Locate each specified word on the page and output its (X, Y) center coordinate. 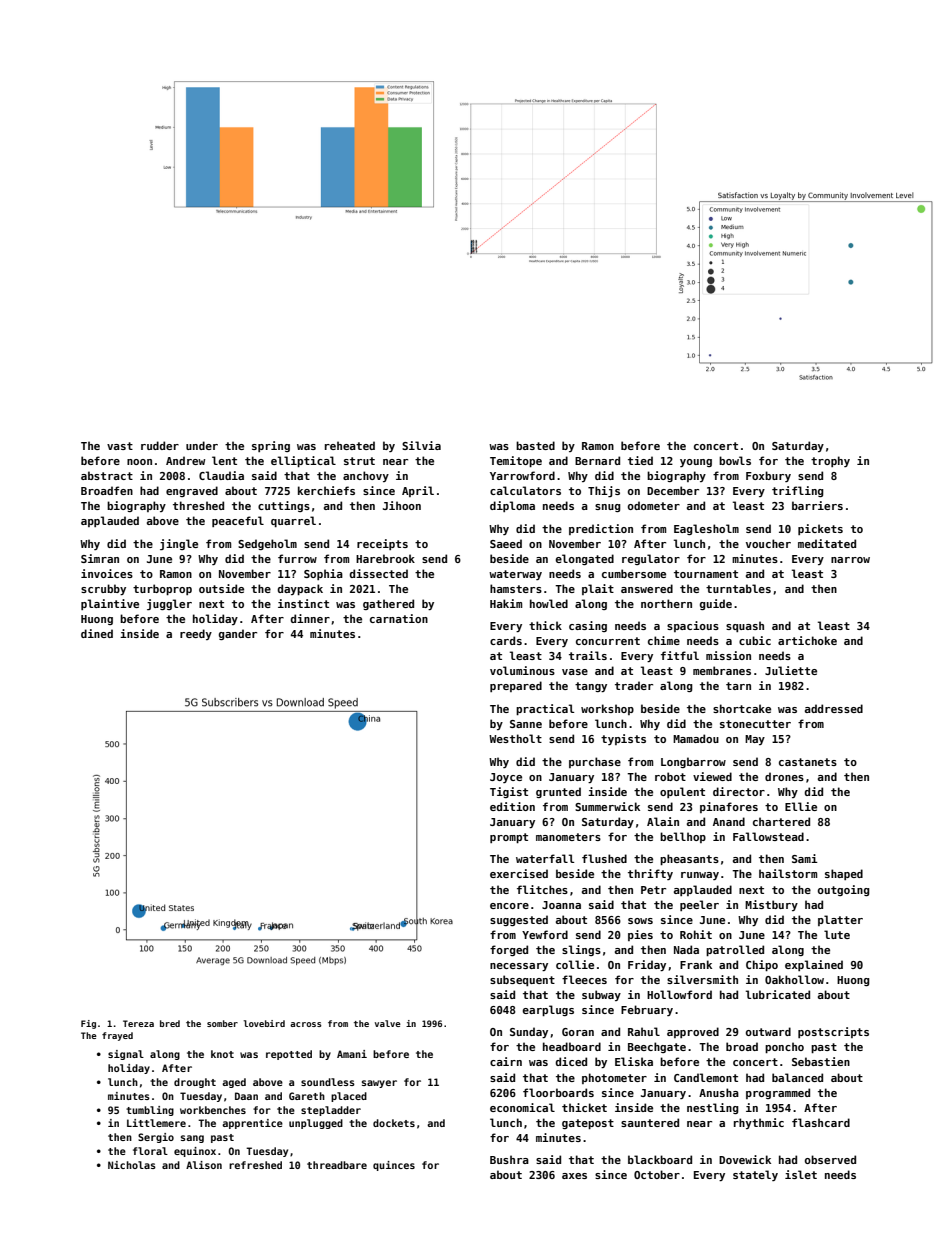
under (202, 445)
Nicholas (132, 1165)
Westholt (515, 738)
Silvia (421, 445)
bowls (735, 460)
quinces (394, 1166)
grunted (558, 792)
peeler (699, 905)
